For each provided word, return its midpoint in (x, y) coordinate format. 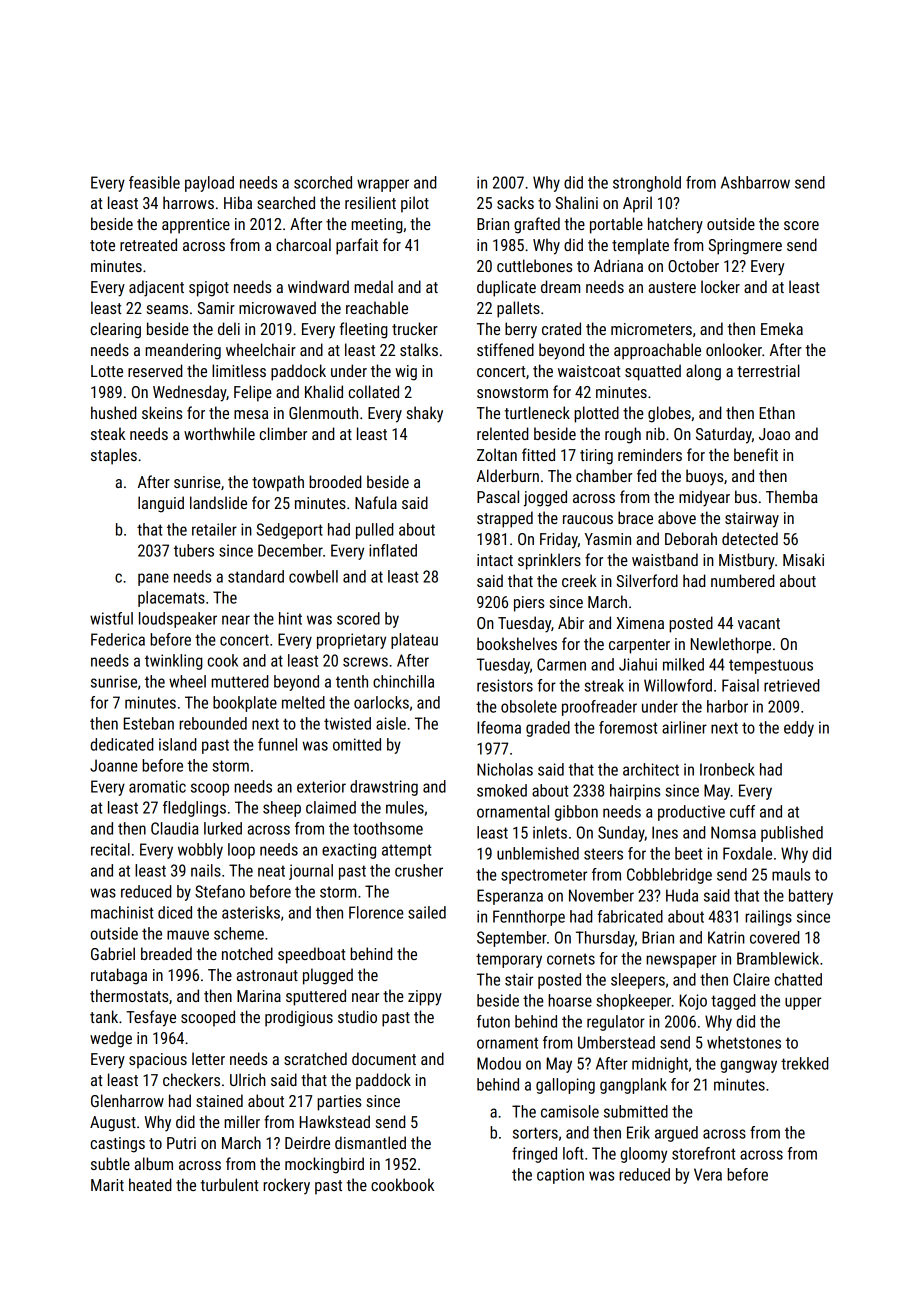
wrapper (383, 185)
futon (493, 1021)
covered (774, 937)
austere (672, 287)
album (154, 1163)
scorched (323, 182)
